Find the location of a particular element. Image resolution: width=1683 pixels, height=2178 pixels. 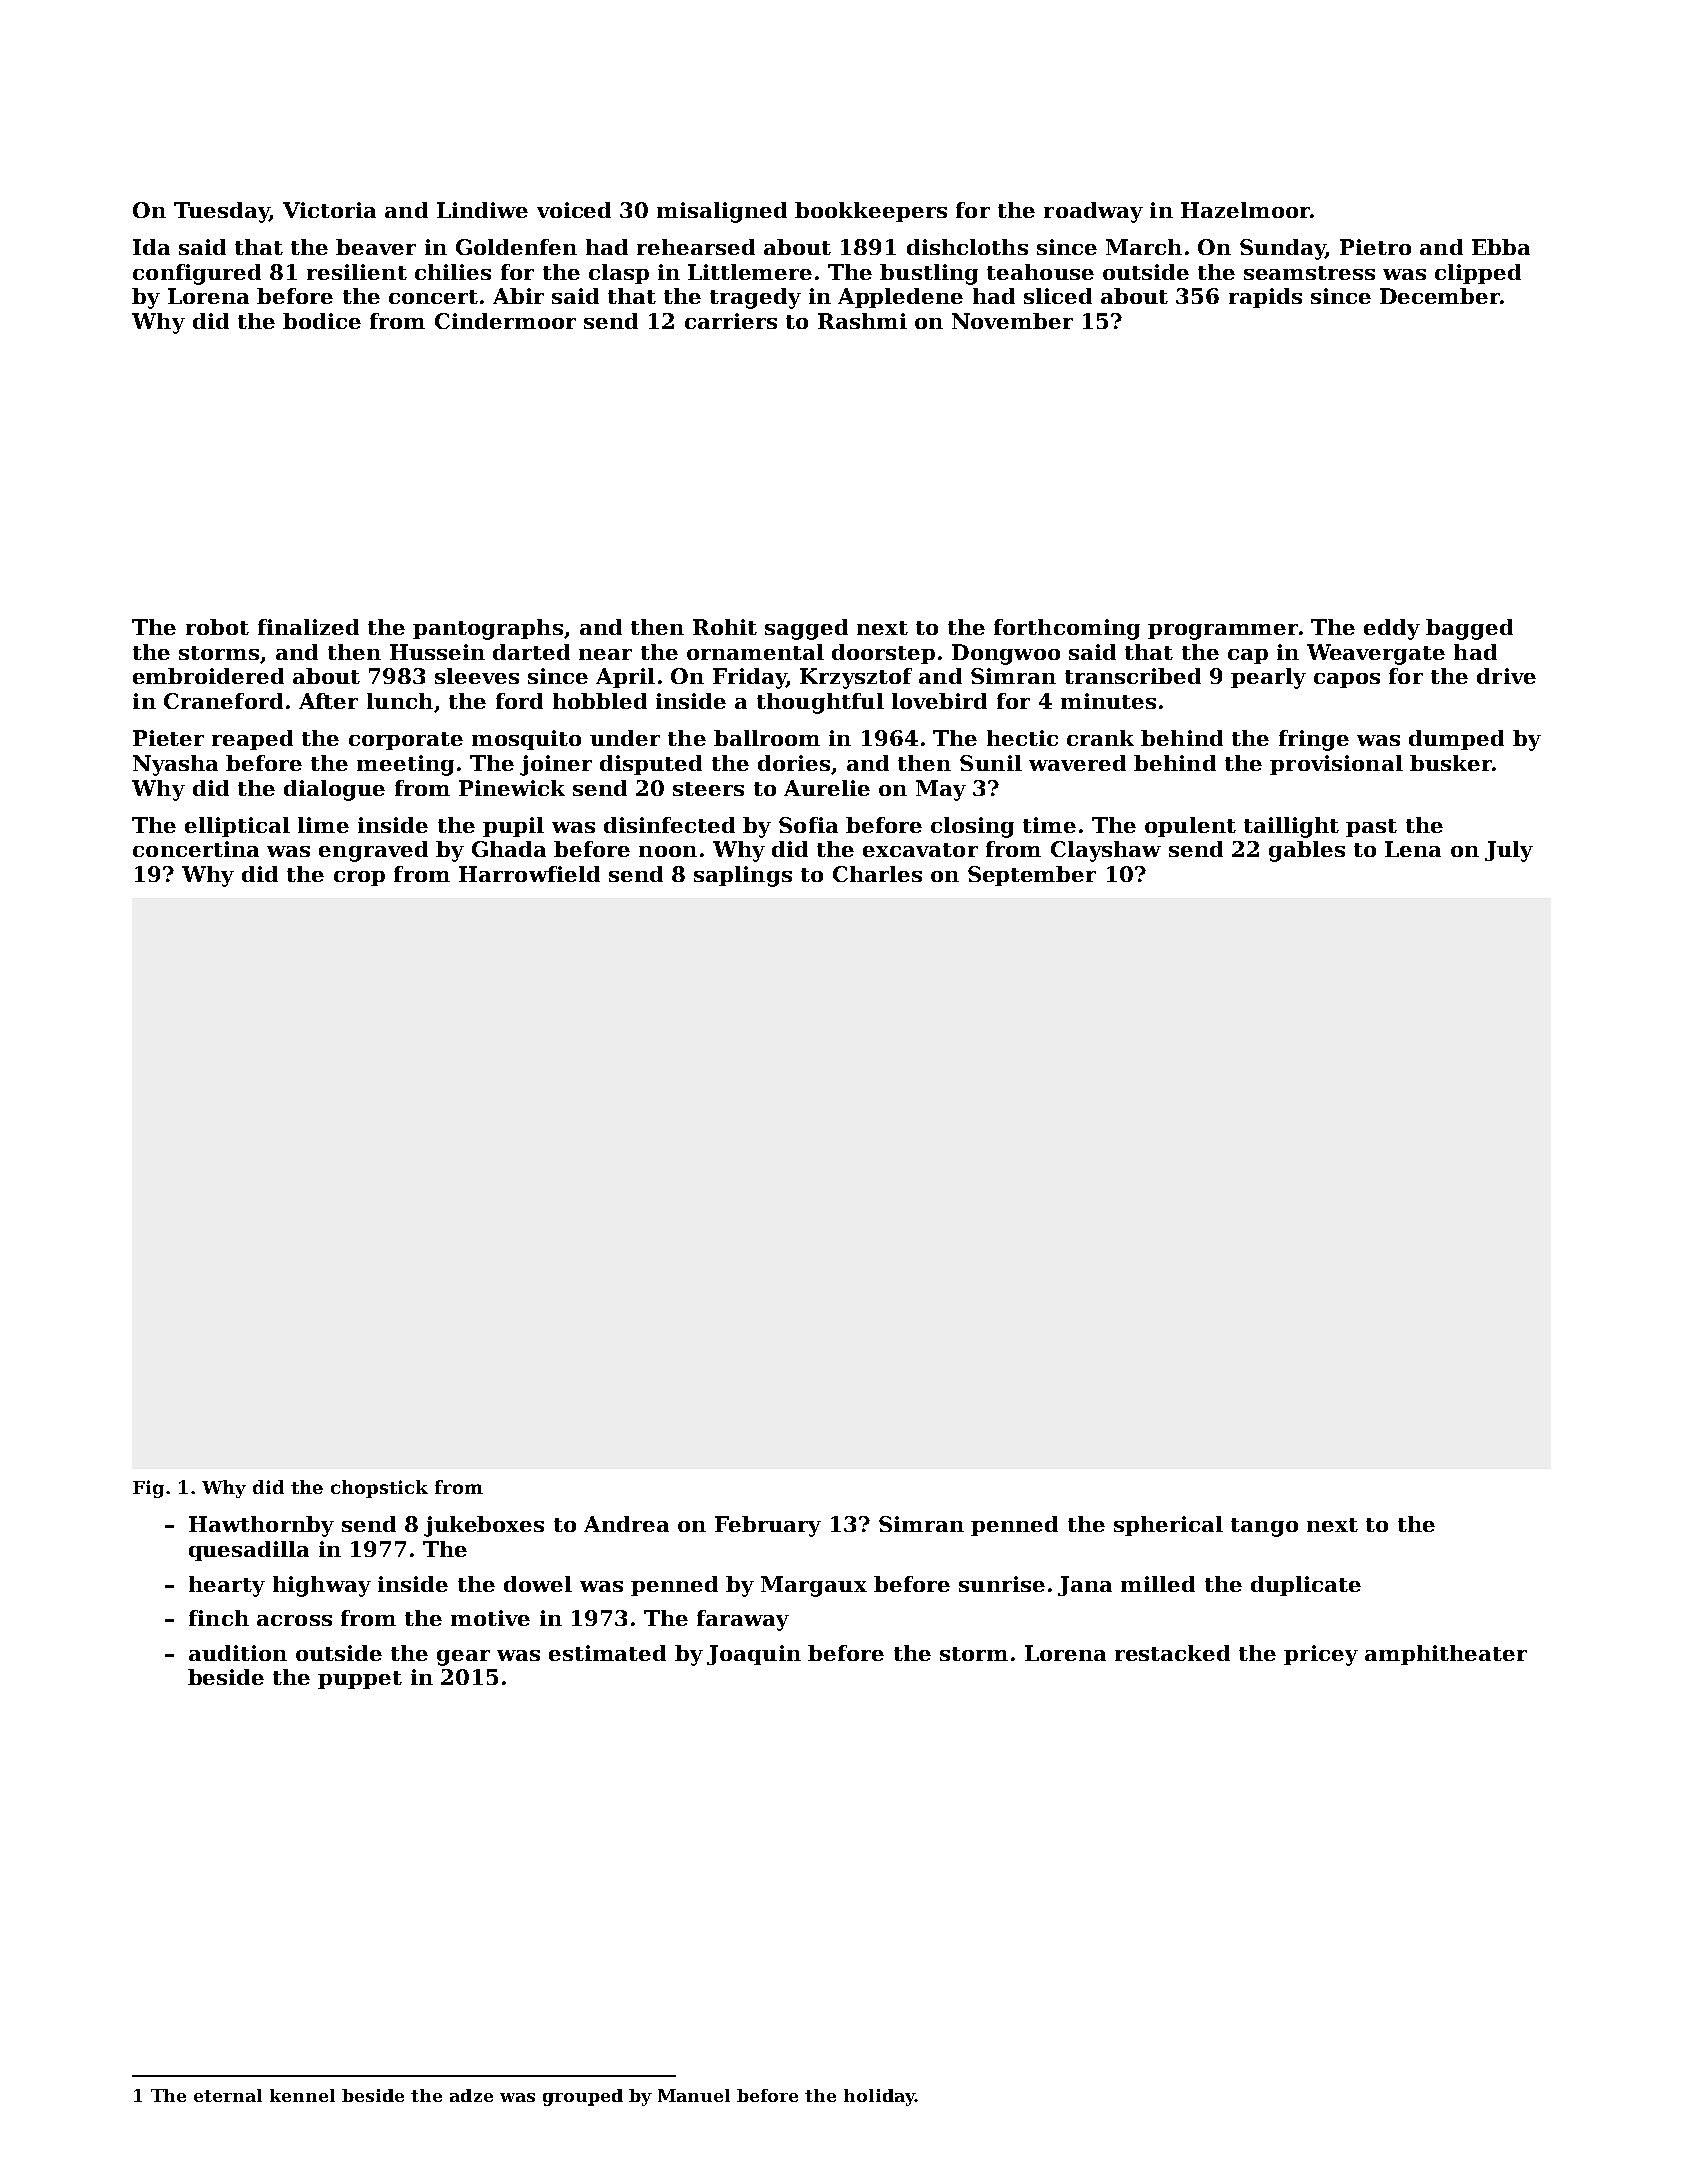

holiday is located at coordinates (879, 2097).
